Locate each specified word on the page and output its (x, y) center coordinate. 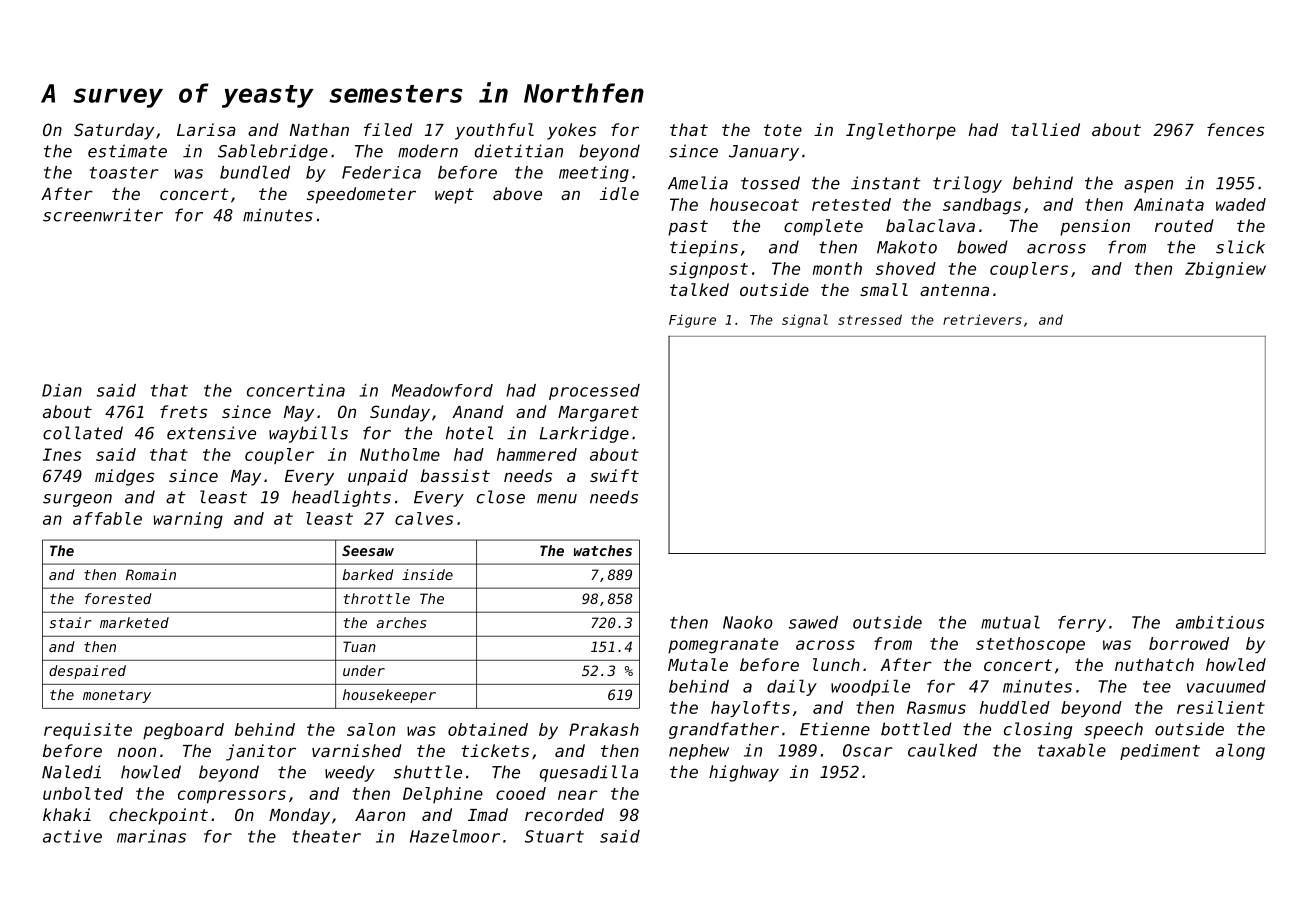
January (764, 153)
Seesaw (368, 550)
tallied (1045, 129)
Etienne (835, 729)
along (1240, 751)
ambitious (1220, 622)
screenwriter (103, 215)
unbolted (83, 793)
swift (614, 475)
